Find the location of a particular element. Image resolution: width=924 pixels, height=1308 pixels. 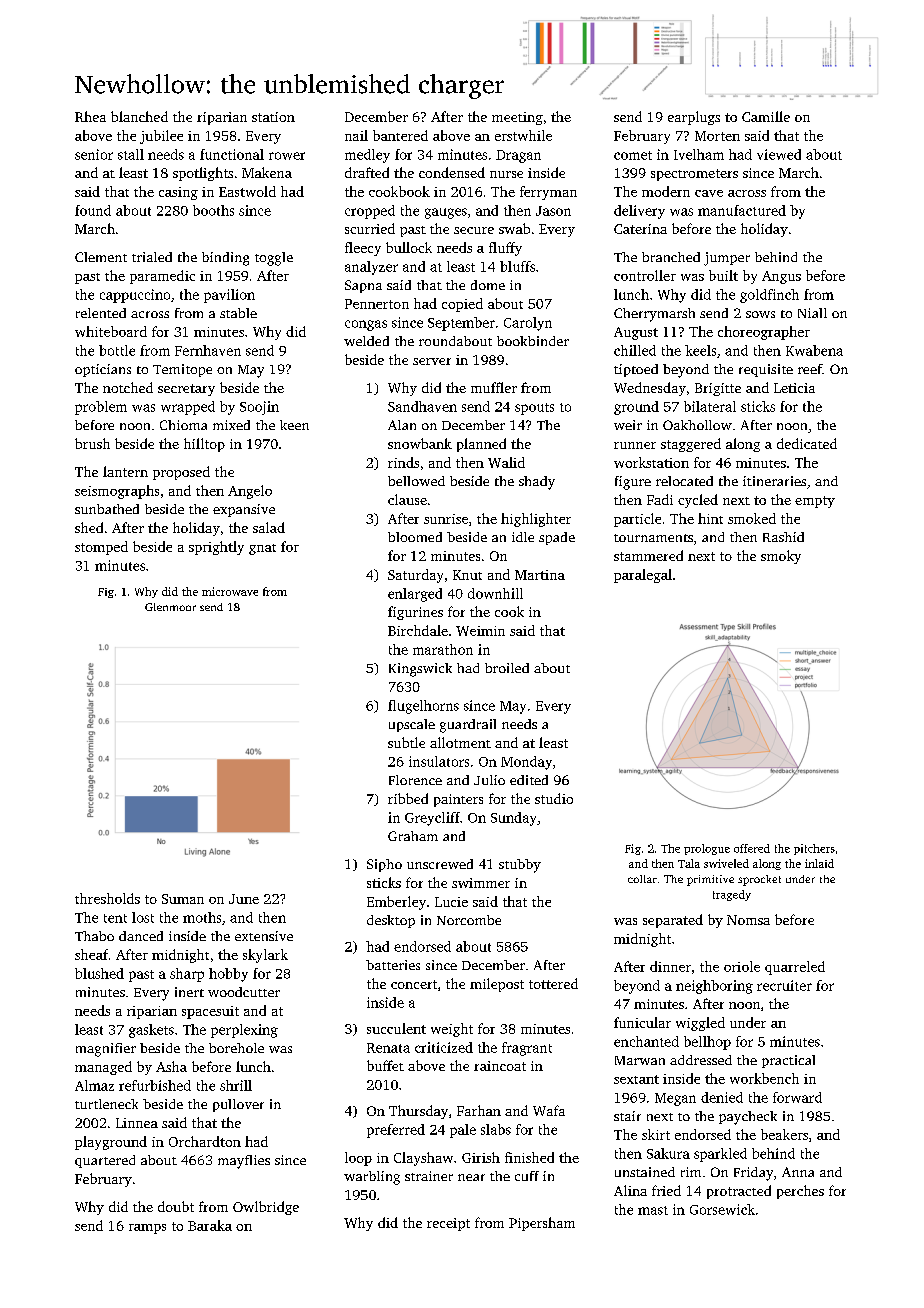

microwave is located at coordinates (230, 591).
